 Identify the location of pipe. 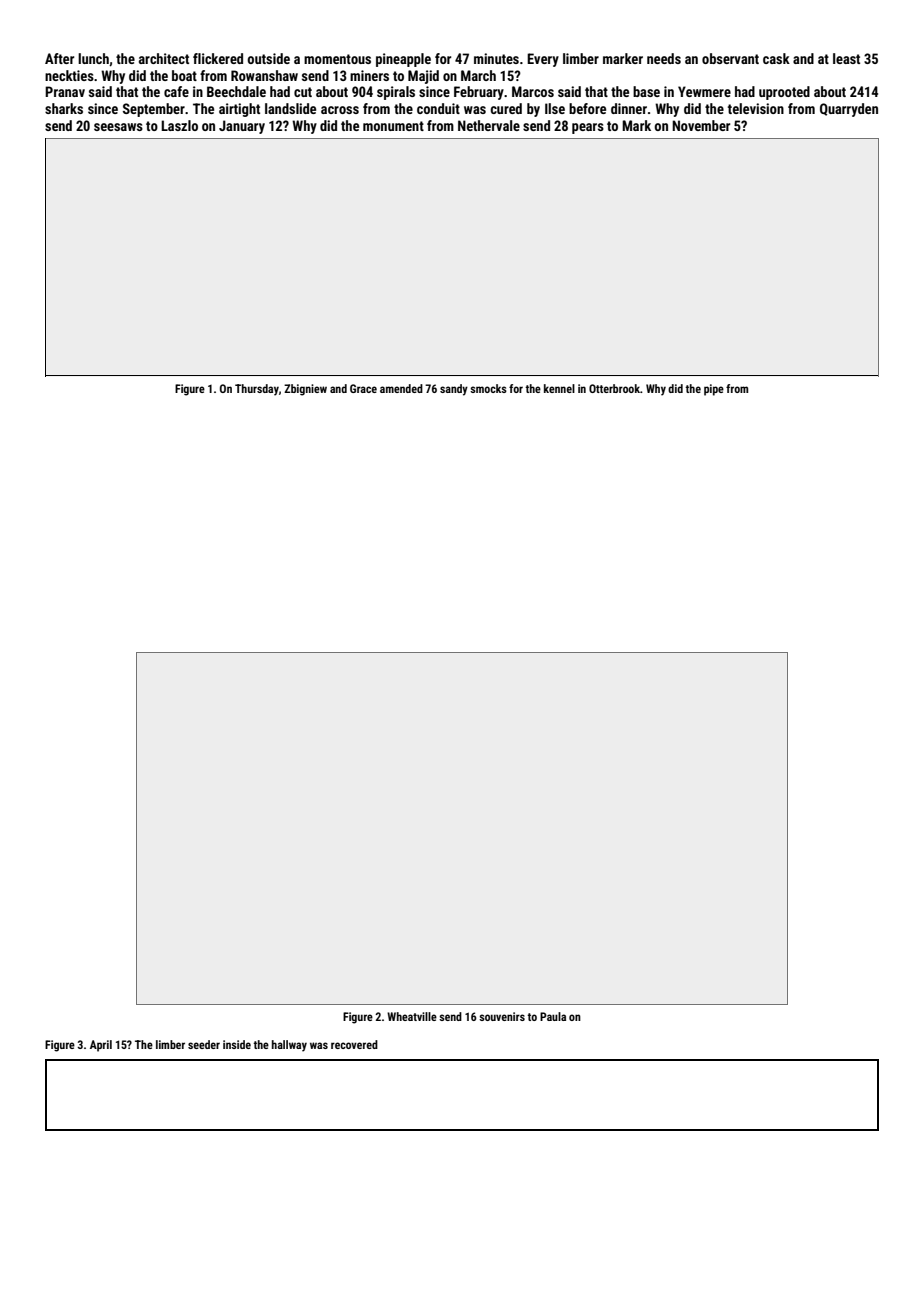
(714, 390).
